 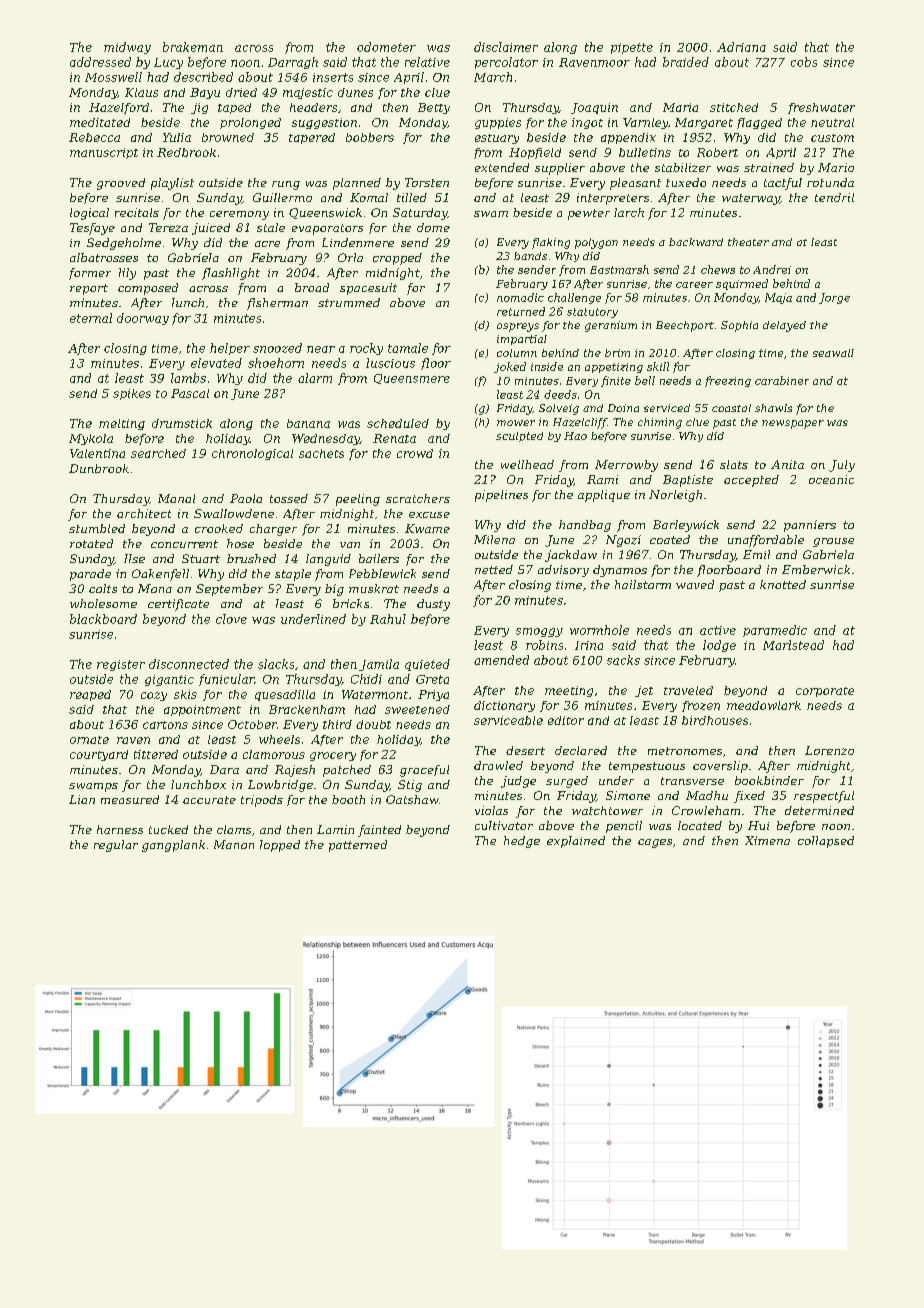 What do you see at coordinates (347, 771) in the page?
I see `patched` at bounding box center [347, 771].
